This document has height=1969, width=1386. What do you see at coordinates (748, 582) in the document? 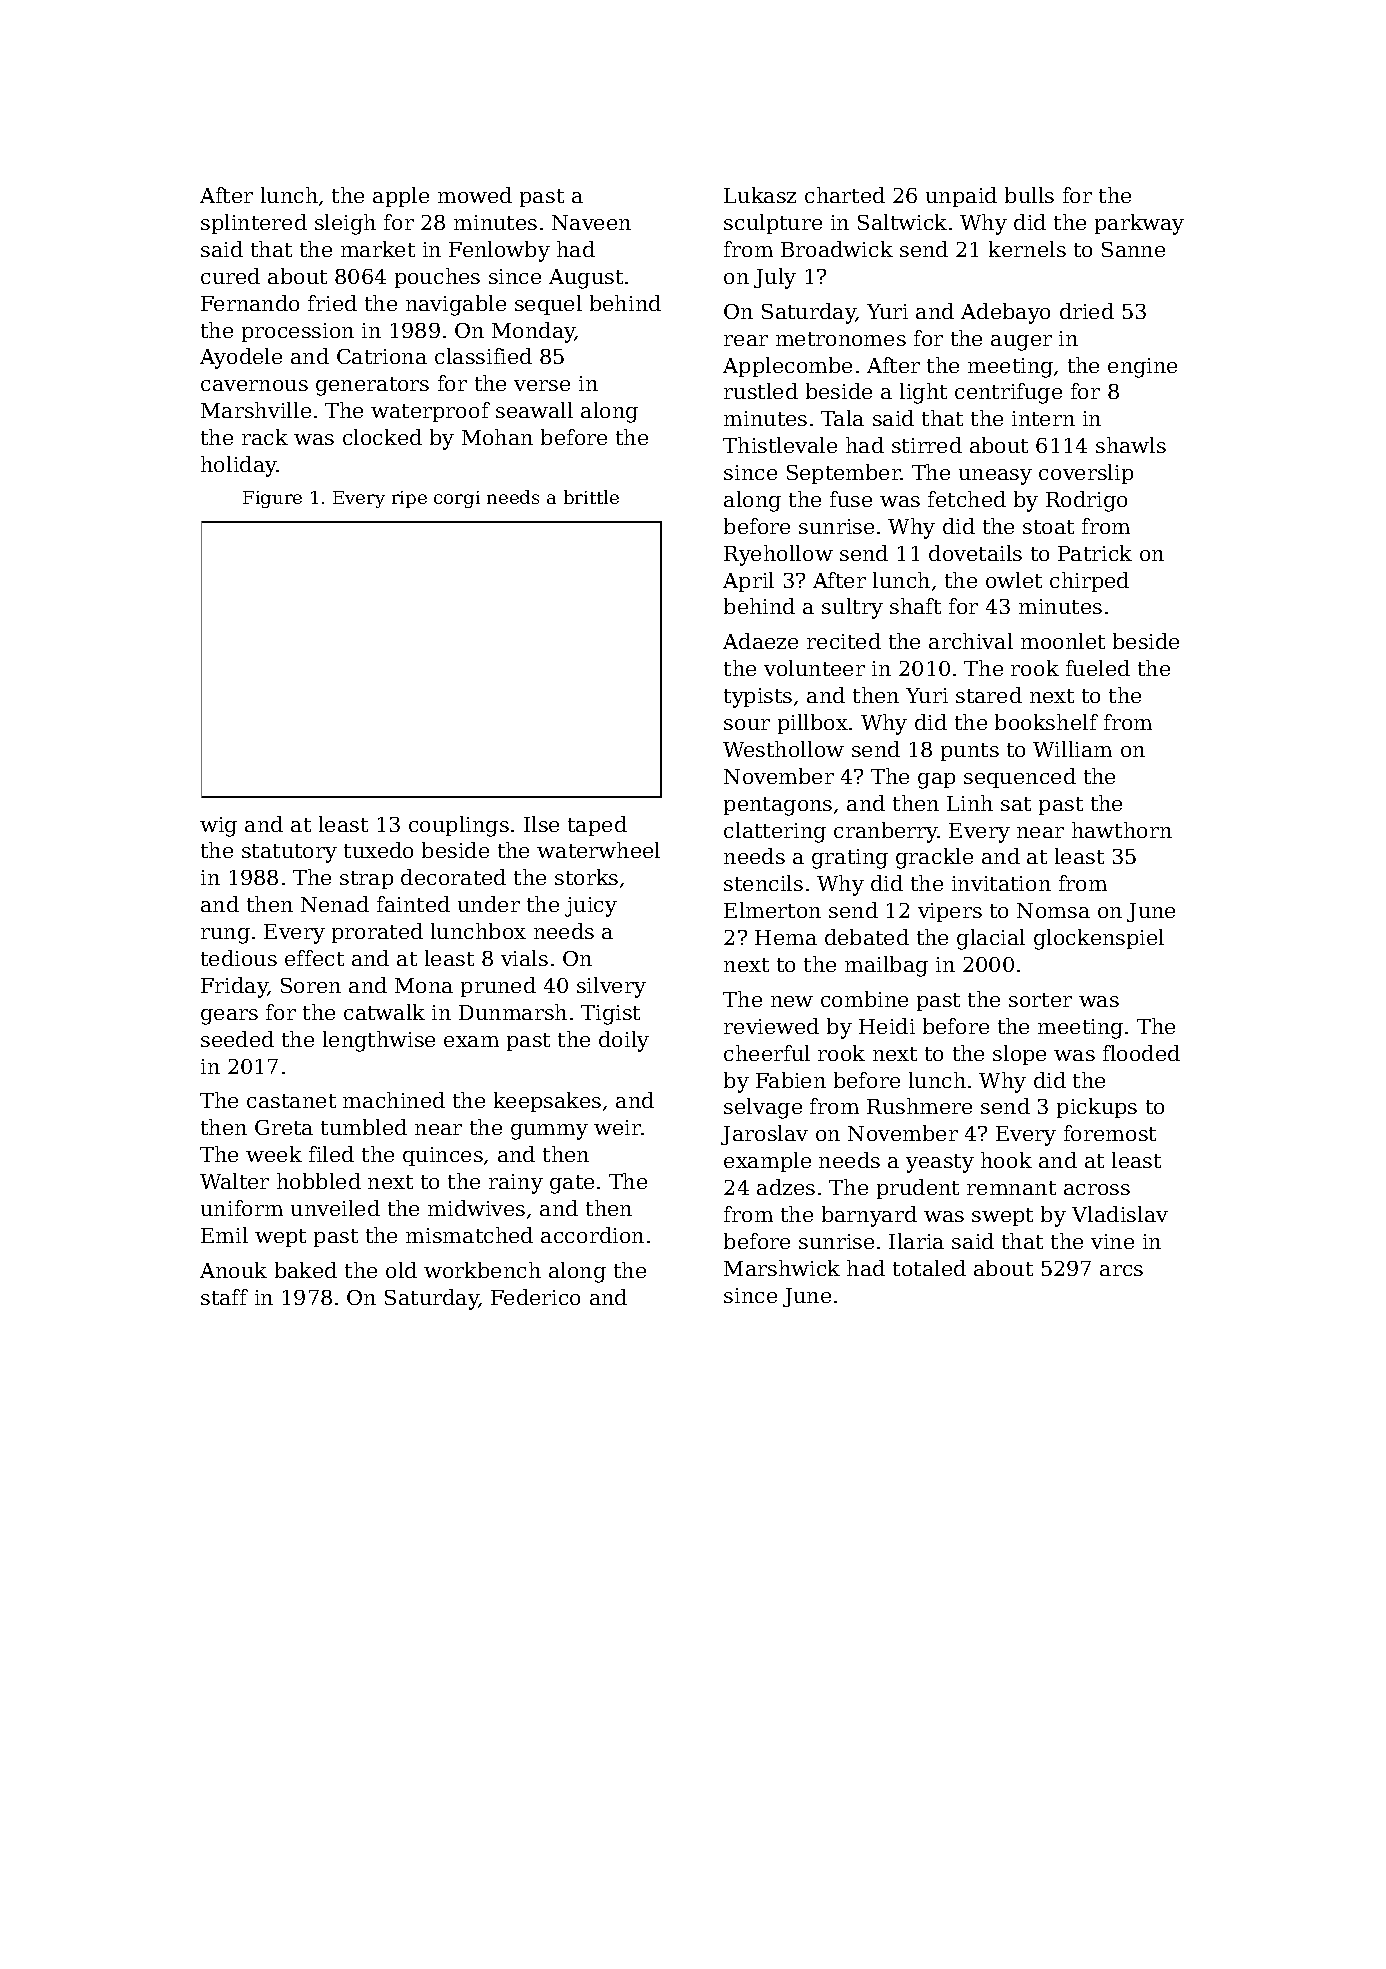
I see `April` at bounding box center [748, 582].
